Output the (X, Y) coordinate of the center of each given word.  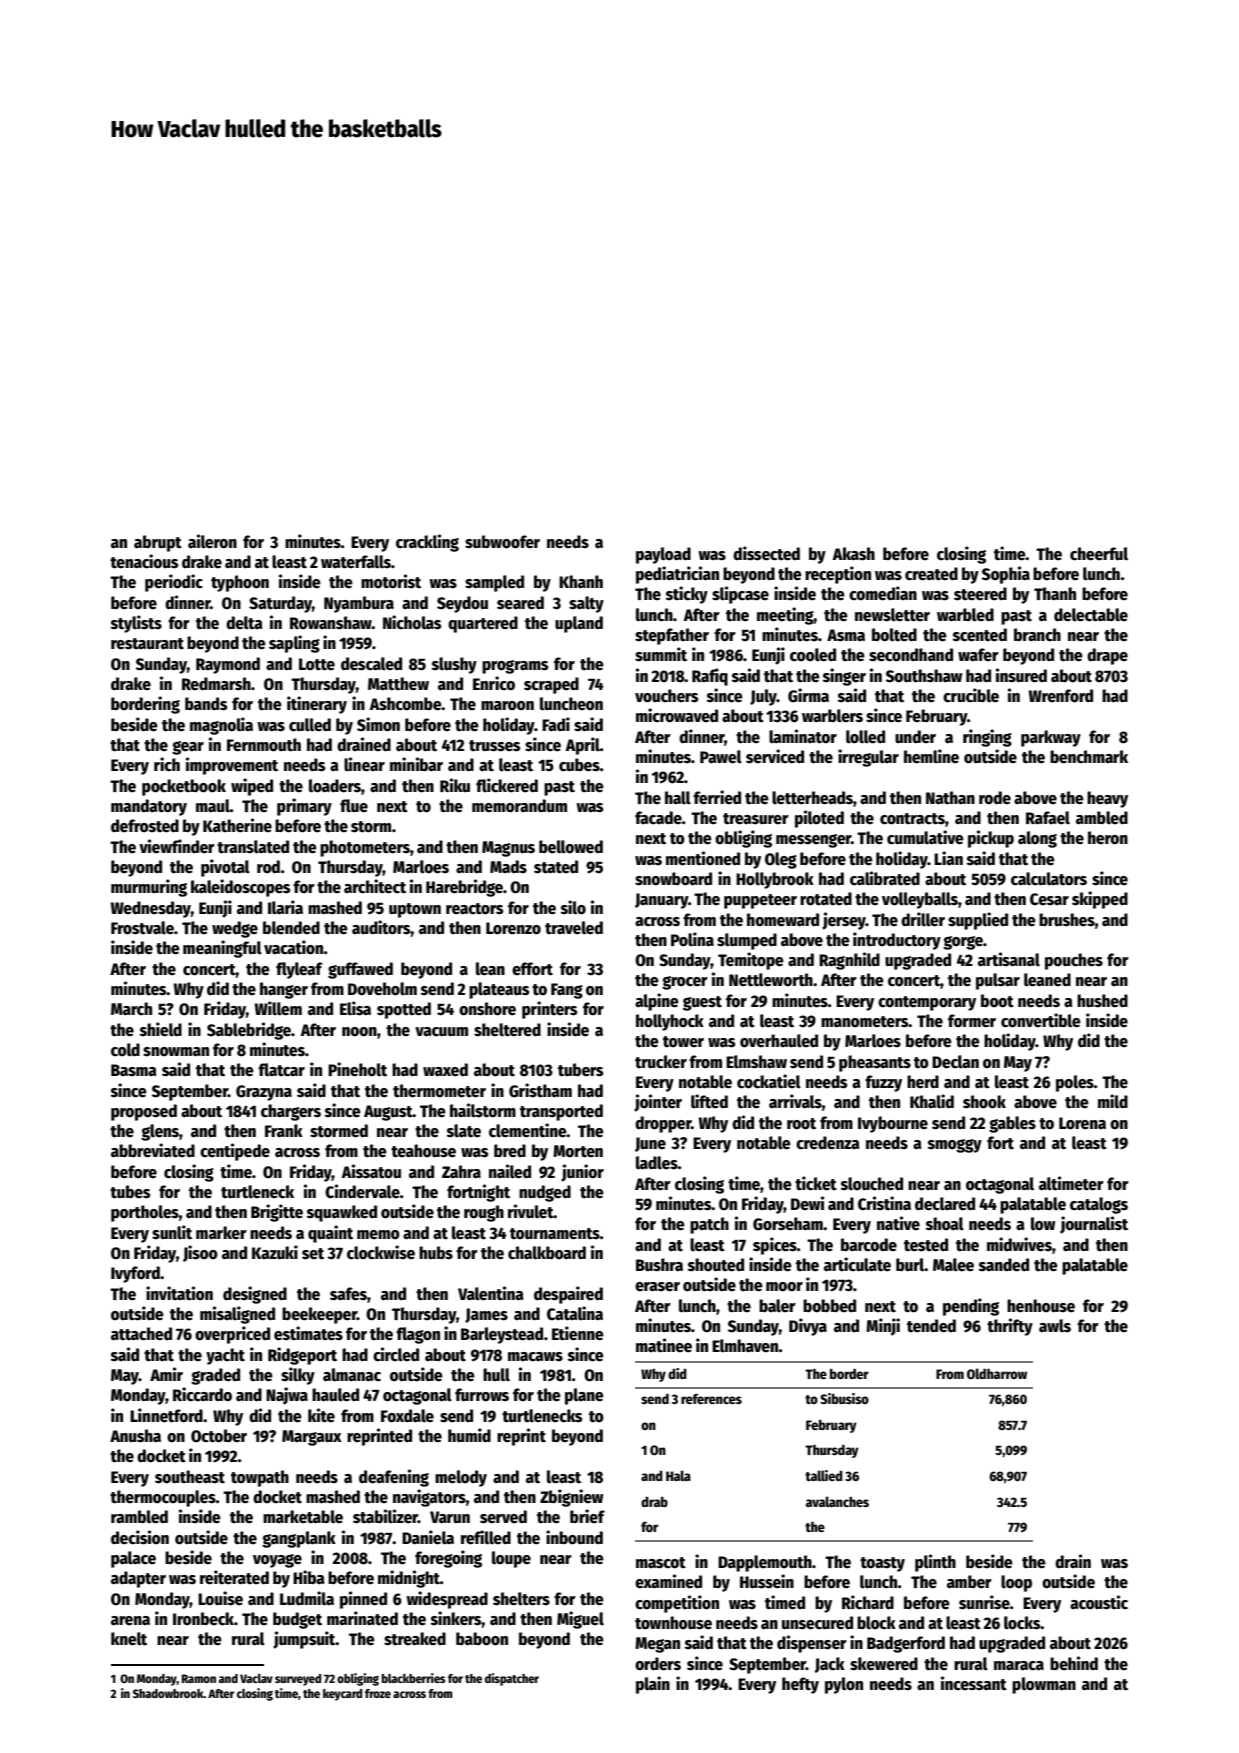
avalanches (837, 1501)
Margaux (312, 1438)
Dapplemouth (765, 1563)
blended (291, 928)
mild (1113, 1101)
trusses (494, 746)
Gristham (540, 1090)
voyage (277, 1561)
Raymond (228, 665)
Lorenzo (513, 928)
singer (844, 677)
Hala (678, 1475)
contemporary (927, 1003)
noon (359, 1032)
